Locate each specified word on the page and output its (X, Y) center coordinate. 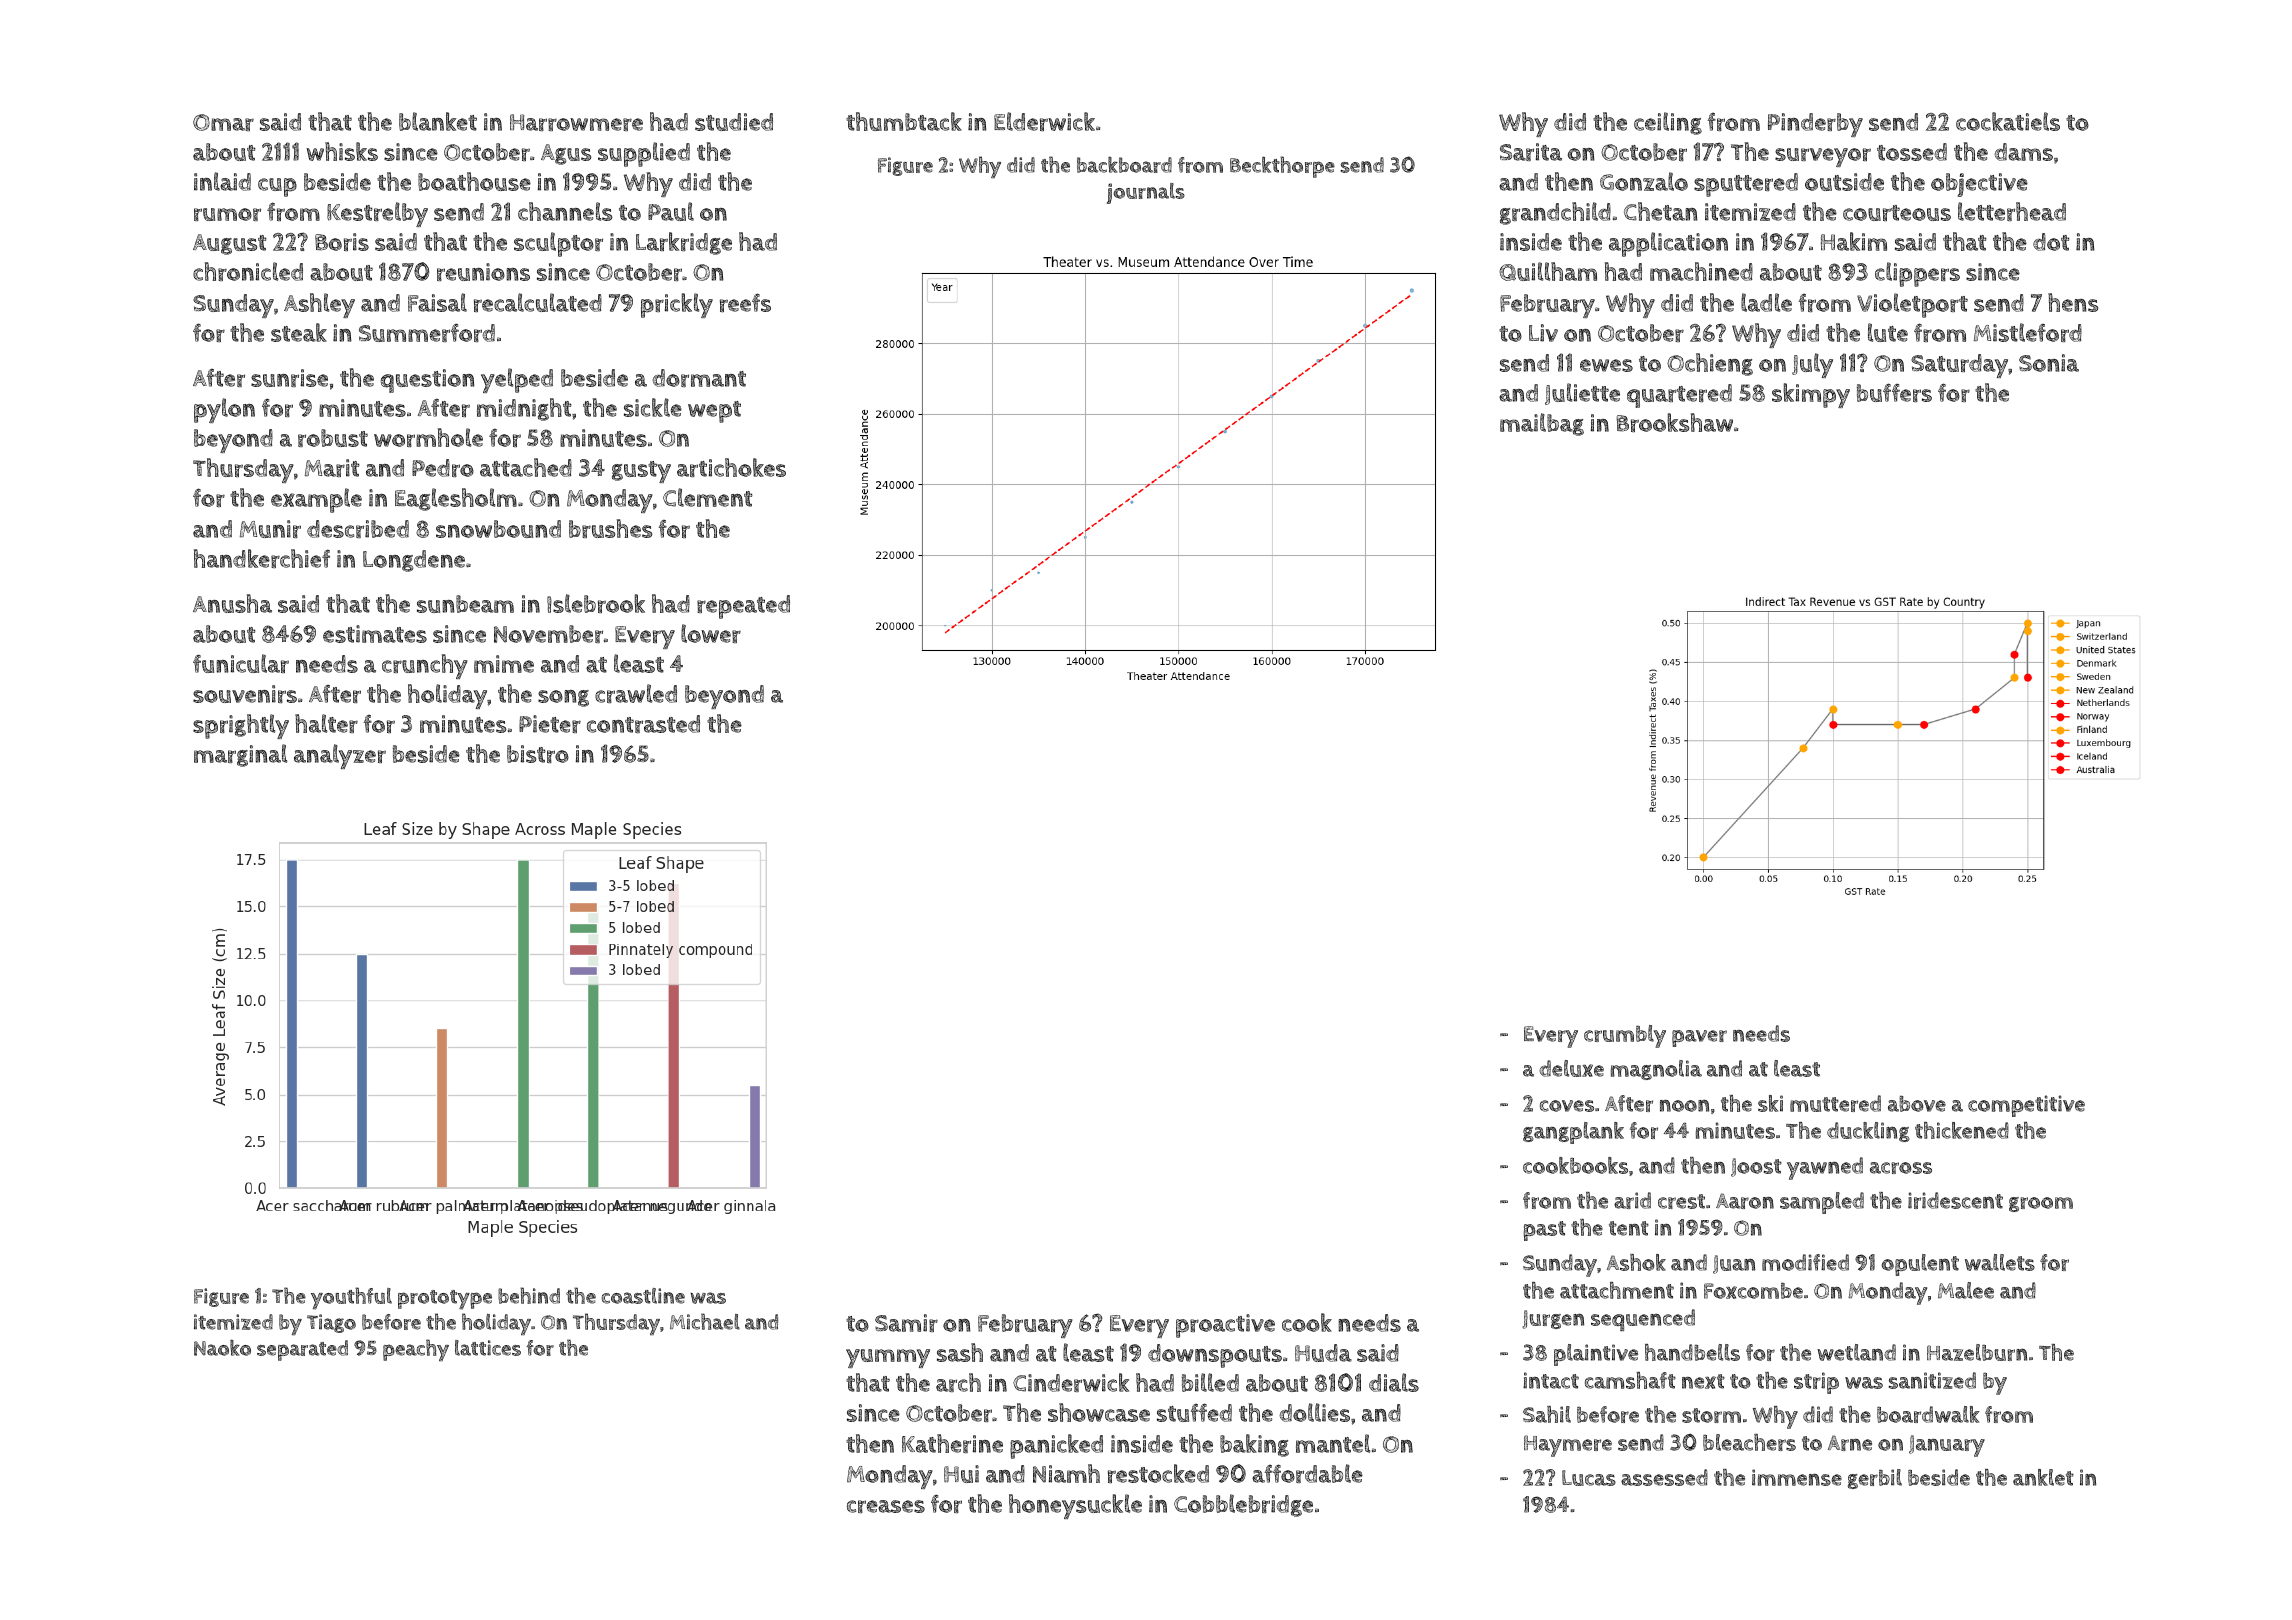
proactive (1225, 1326)
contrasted (643, 724)
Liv (1543, 333)
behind (529, 1295)
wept (714, 412)
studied (734, 122)
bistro (538, 754)
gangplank (1573, 1133)
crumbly (1625, 1036)
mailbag (1542, 424)
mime (504, 664)
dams (2023, 152)
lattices (488, 1348)
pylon (224, 410)
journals (1146, 193)
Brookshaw (1675, 422)
